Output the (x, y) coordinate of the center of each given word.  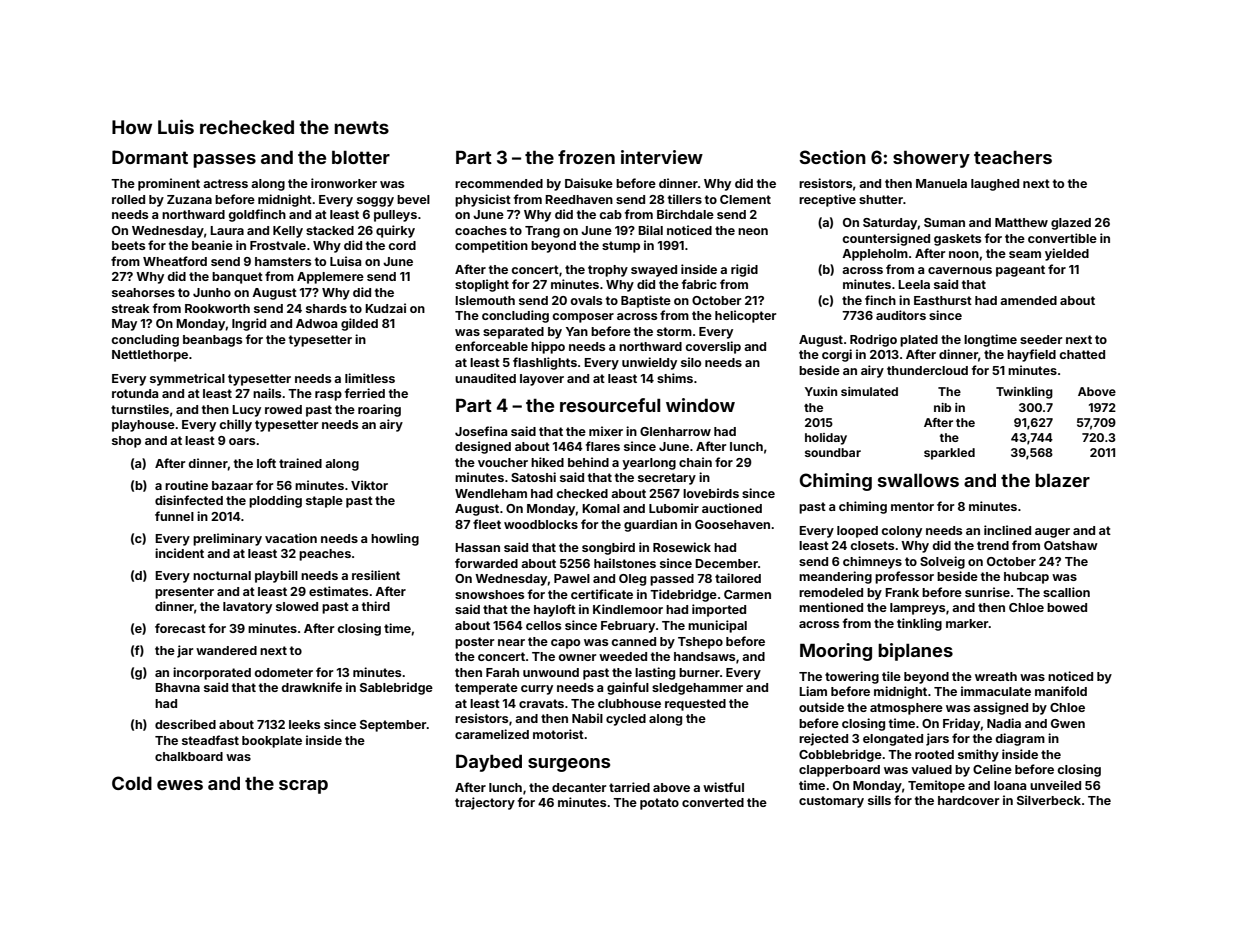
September (393, 726)
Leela (914, 284)
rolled (128, 199)
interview (662, 157)
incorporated (212, 673)
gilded (359, 324)
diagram (1020, 739)
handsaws (704, 656)
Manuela (941, 183)
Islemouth (485, 300)
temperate (486, 689)
